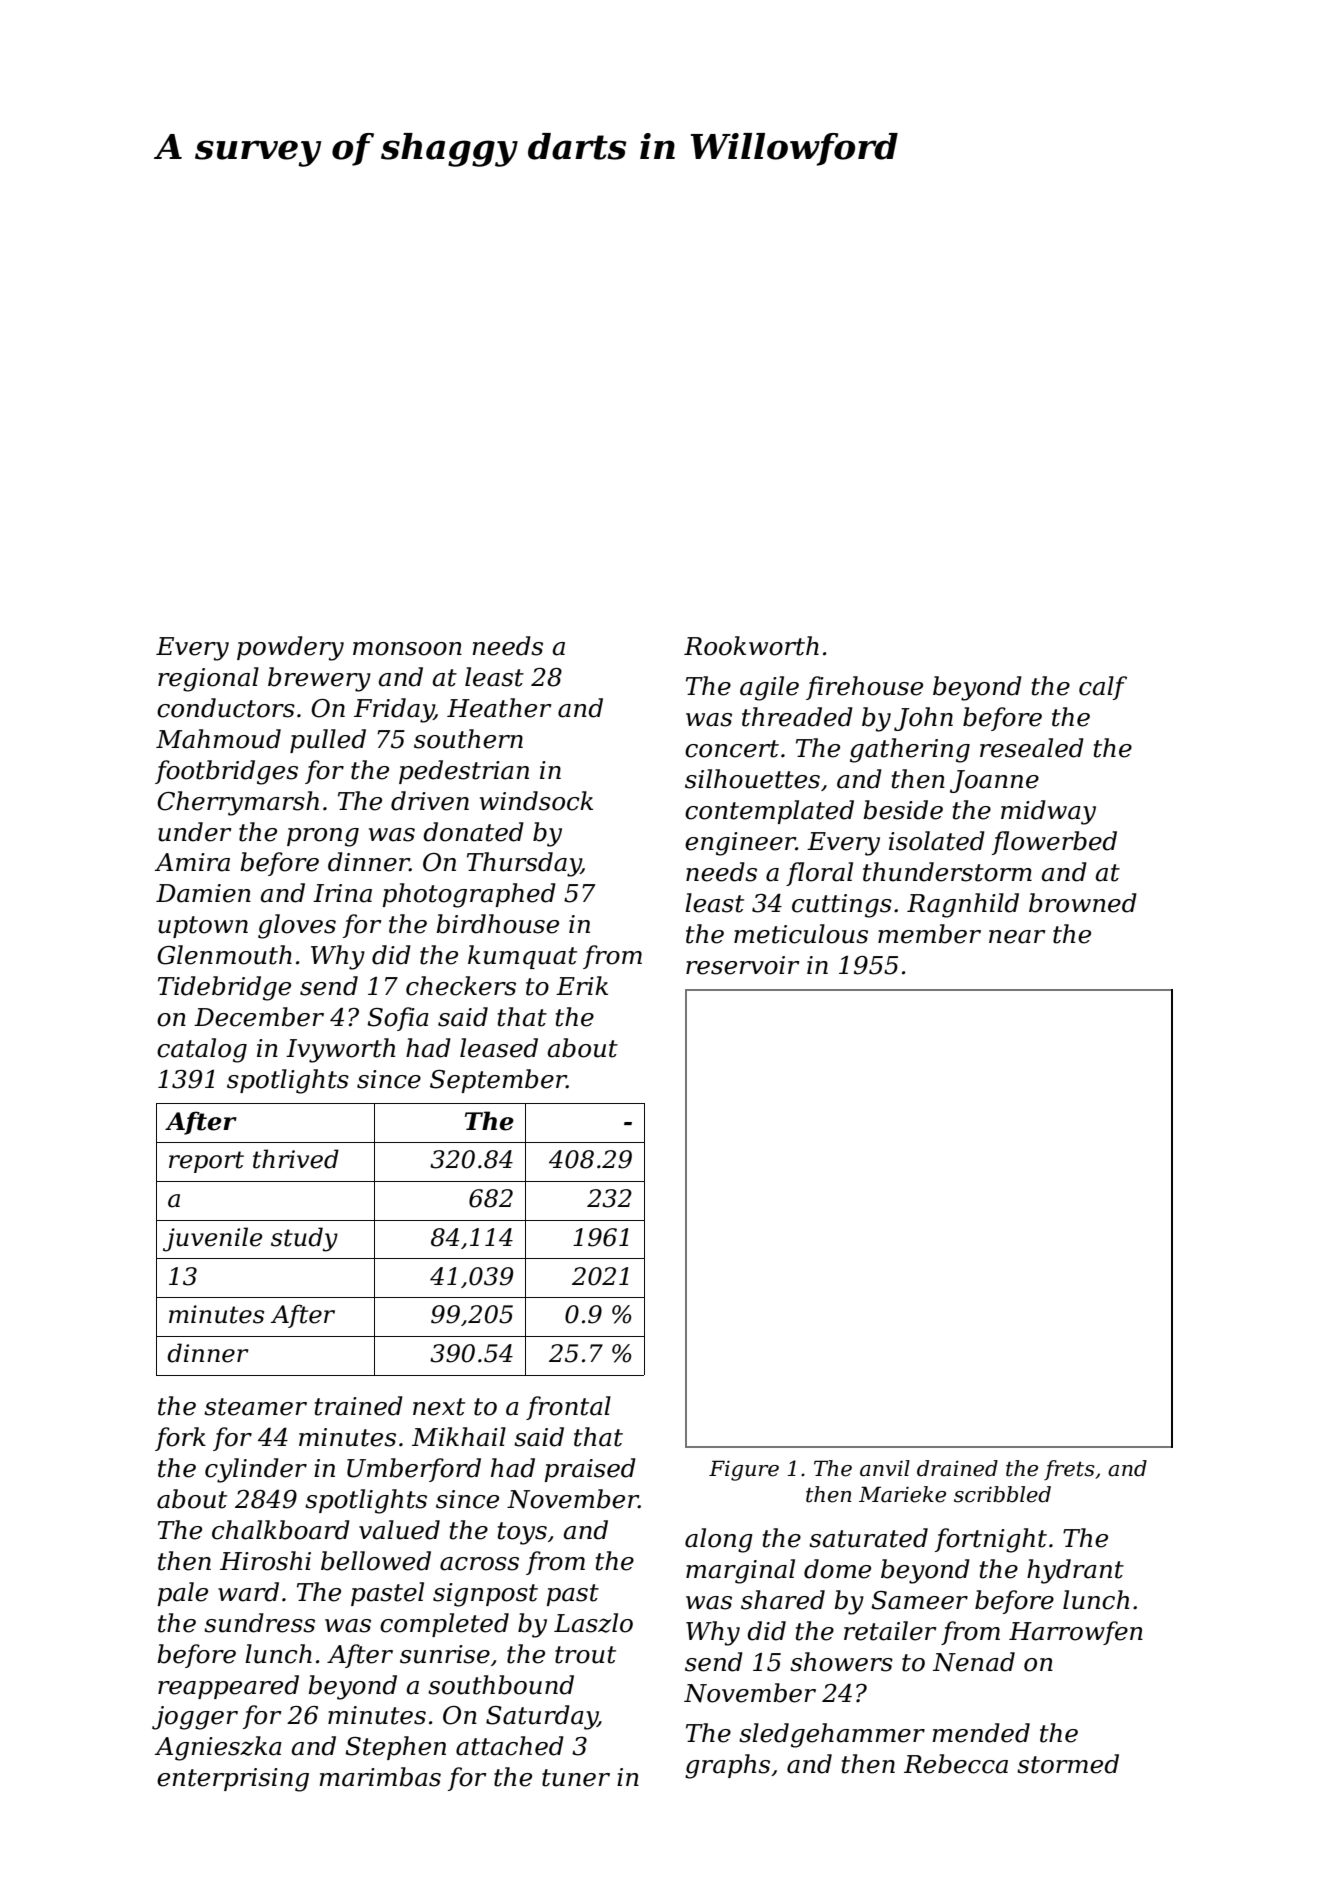 Image resolution: width=1329 pixels, height=1879 pixels. Describe the element at coordinates (751, 646) in the image. I see `Rookworth` at that location.
